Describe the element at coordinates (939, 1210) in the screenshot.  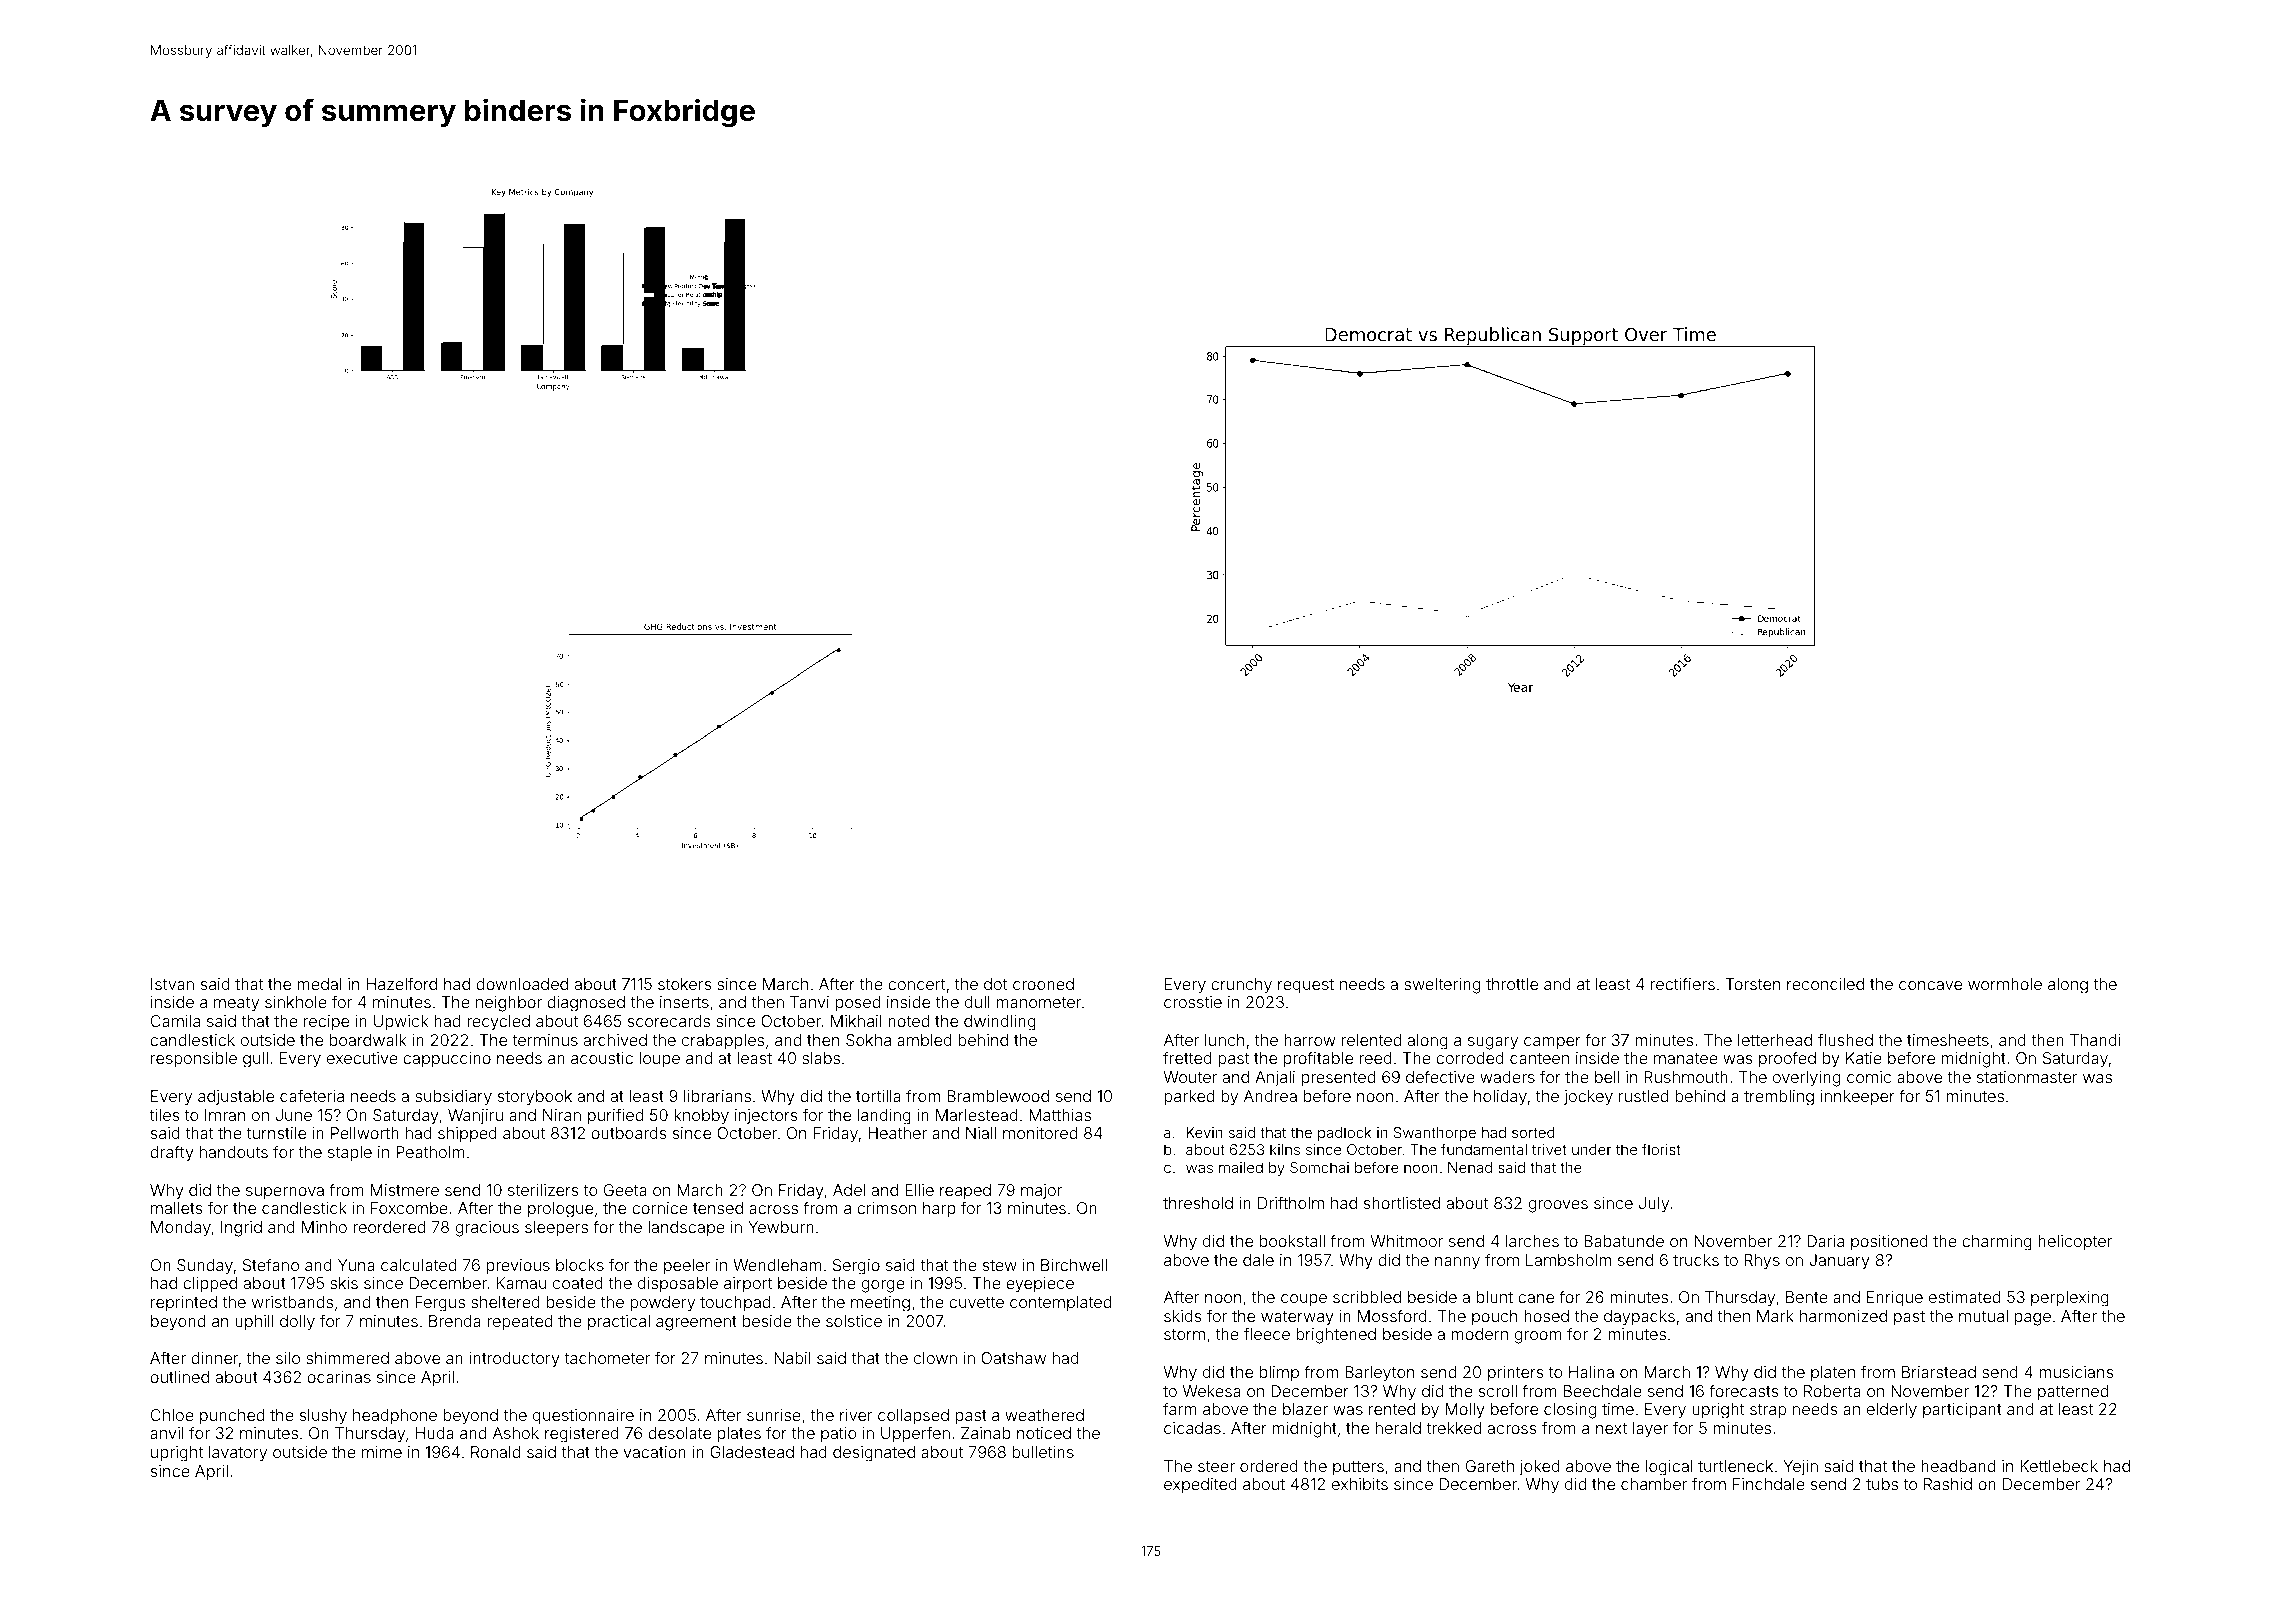
I see `harp` at that location.
